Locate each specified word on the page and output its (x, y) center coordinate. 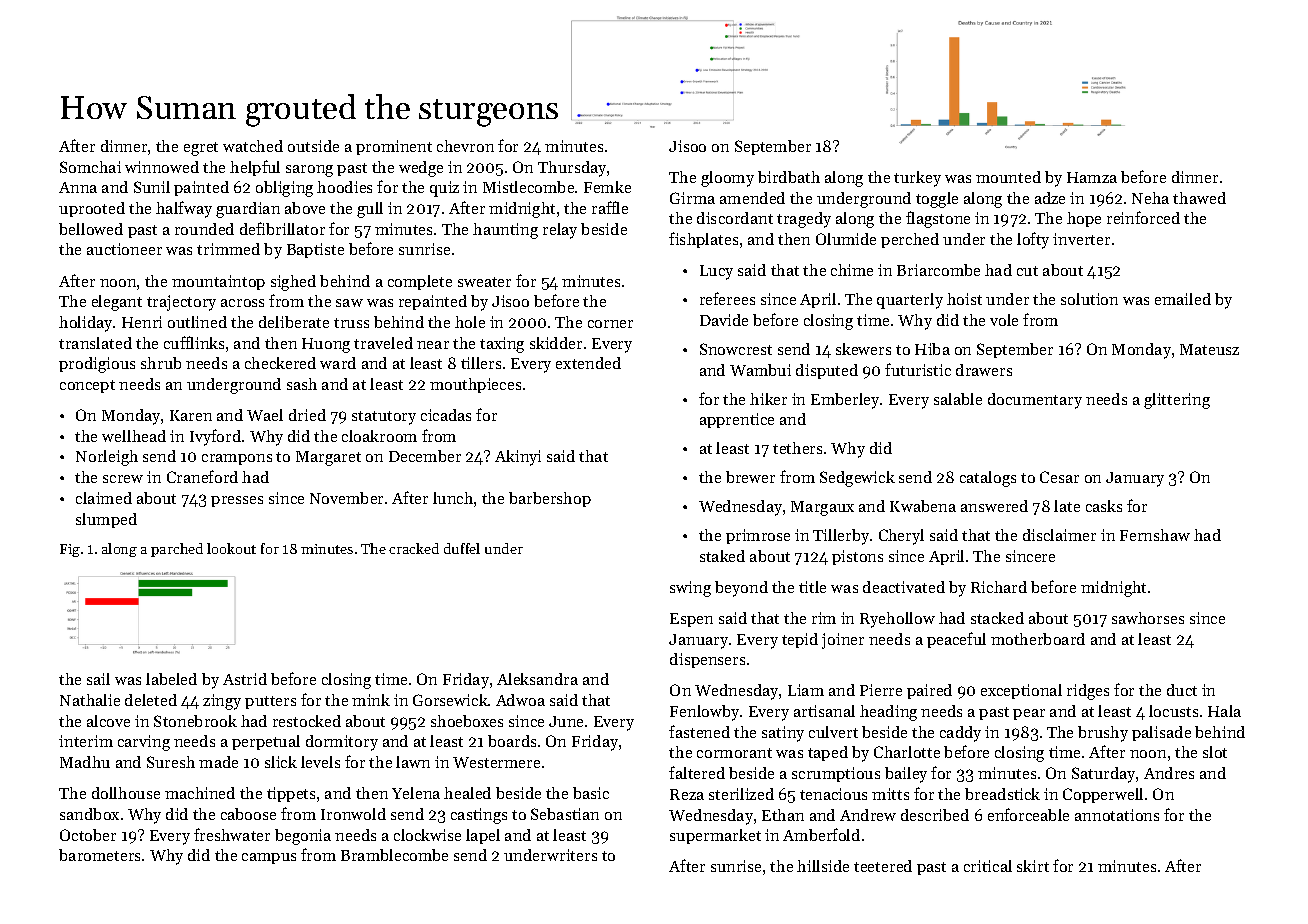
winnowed (162, 167)
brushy (1103, 734)
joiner (843, 641)
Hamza (1092, 177)
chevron (465, 146)
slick (281, 762)
